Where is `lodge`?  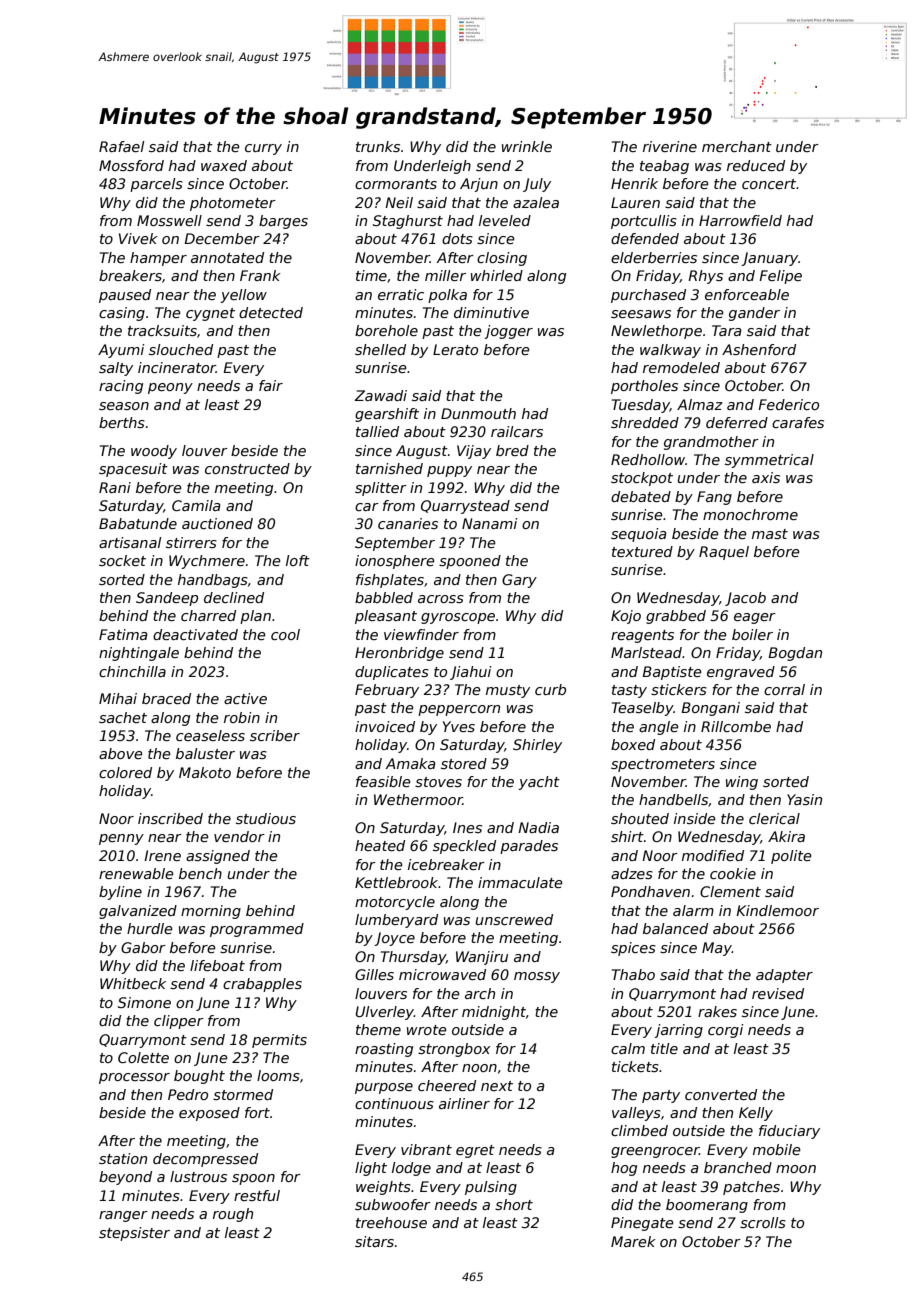 lodge is located at coordinates (411, 1169).
